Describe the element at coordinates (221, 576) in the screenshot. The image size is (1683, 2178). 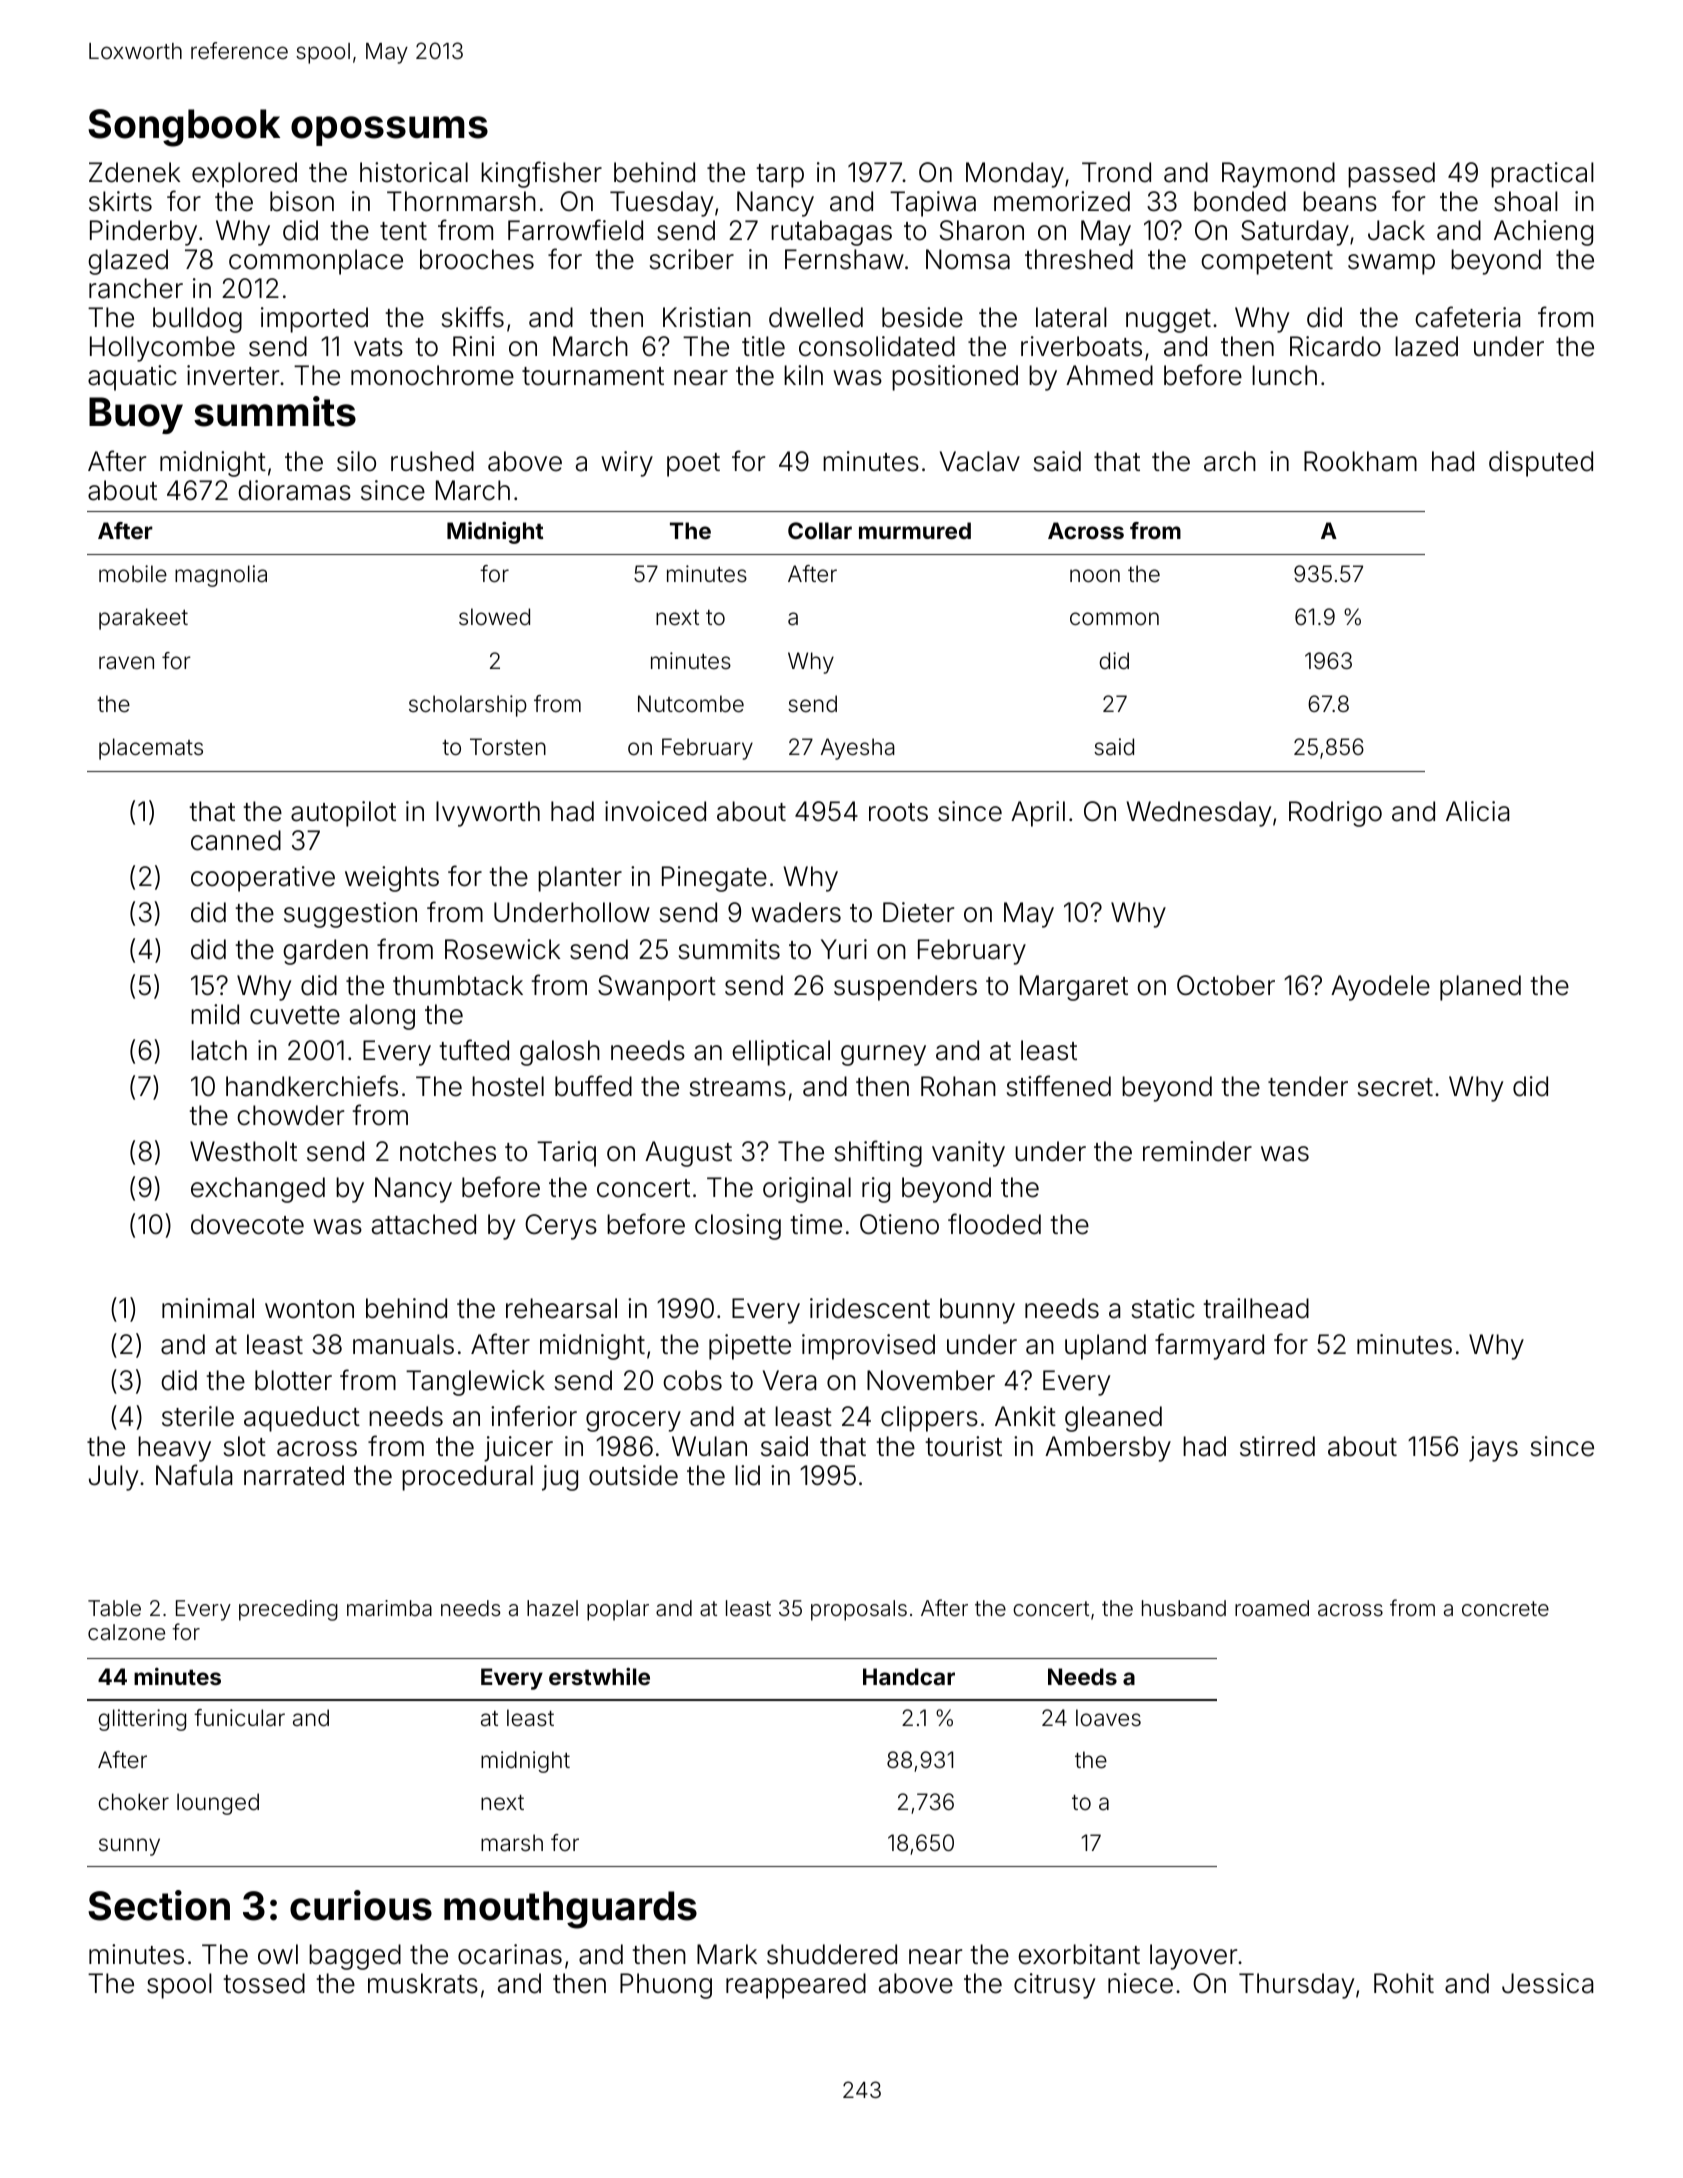
I see `magnolia` at that location.
